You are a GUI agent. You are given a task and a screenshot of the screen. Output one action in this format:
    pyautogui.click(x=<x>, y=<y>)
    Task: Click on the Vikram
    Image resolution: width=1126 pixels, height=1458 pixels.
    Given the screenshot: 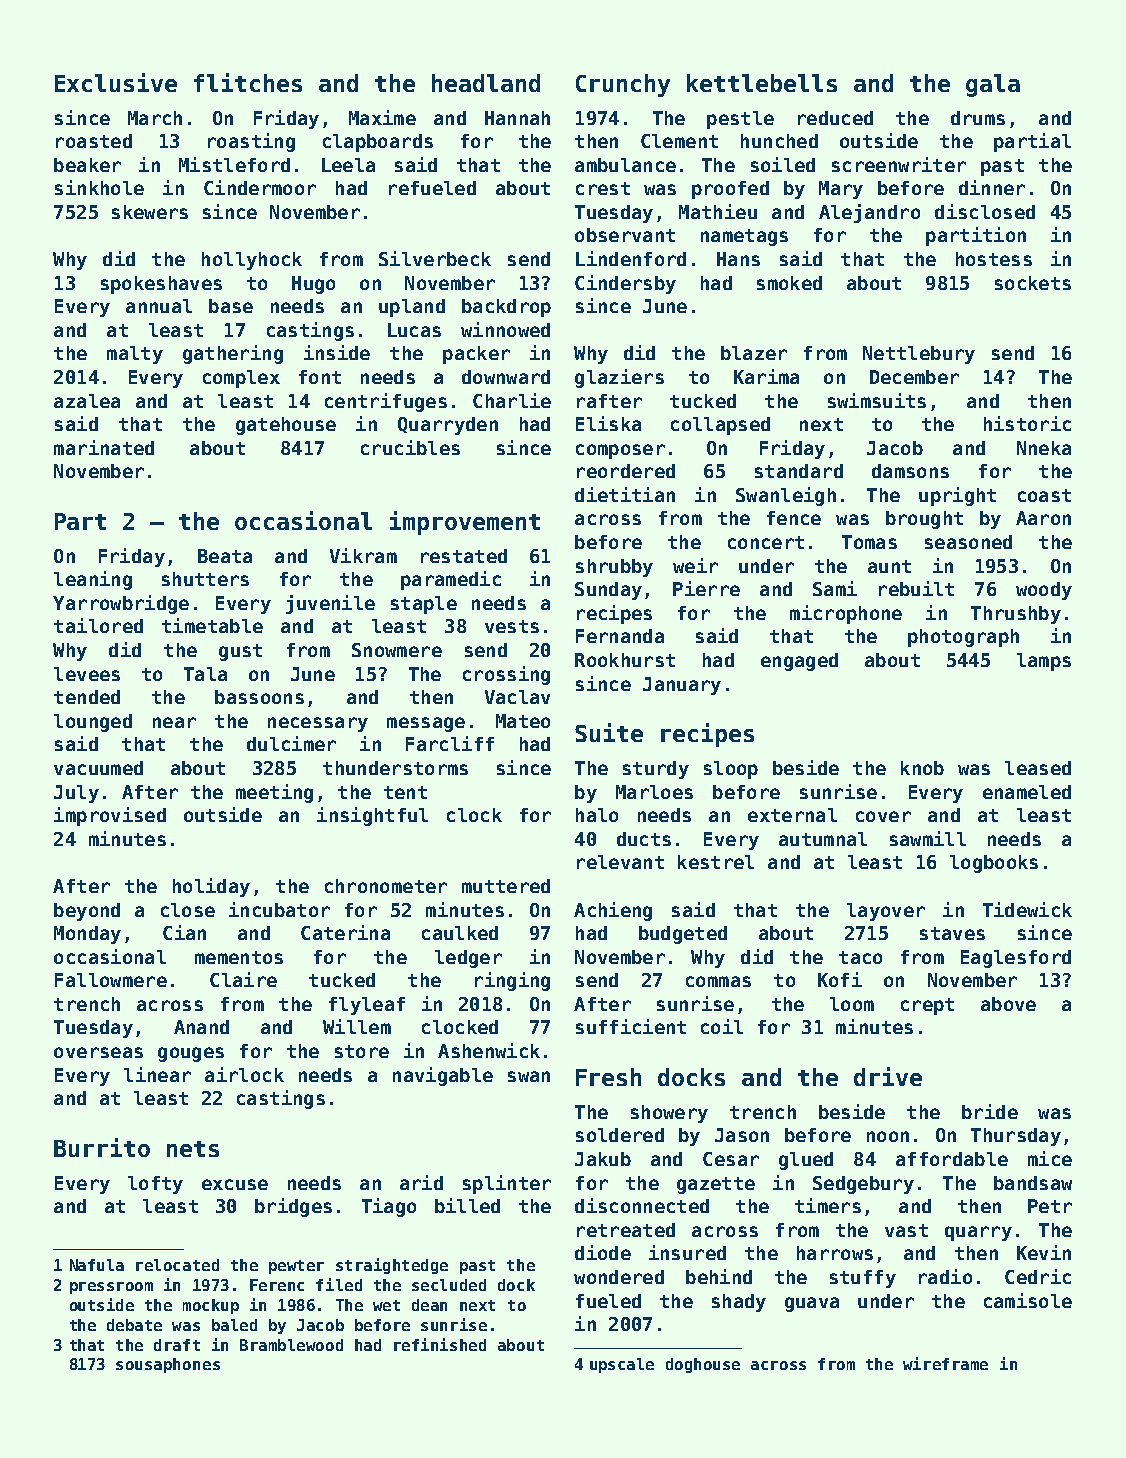 What is the action you would take?
    pyautogui.click(x=363, y=555)
